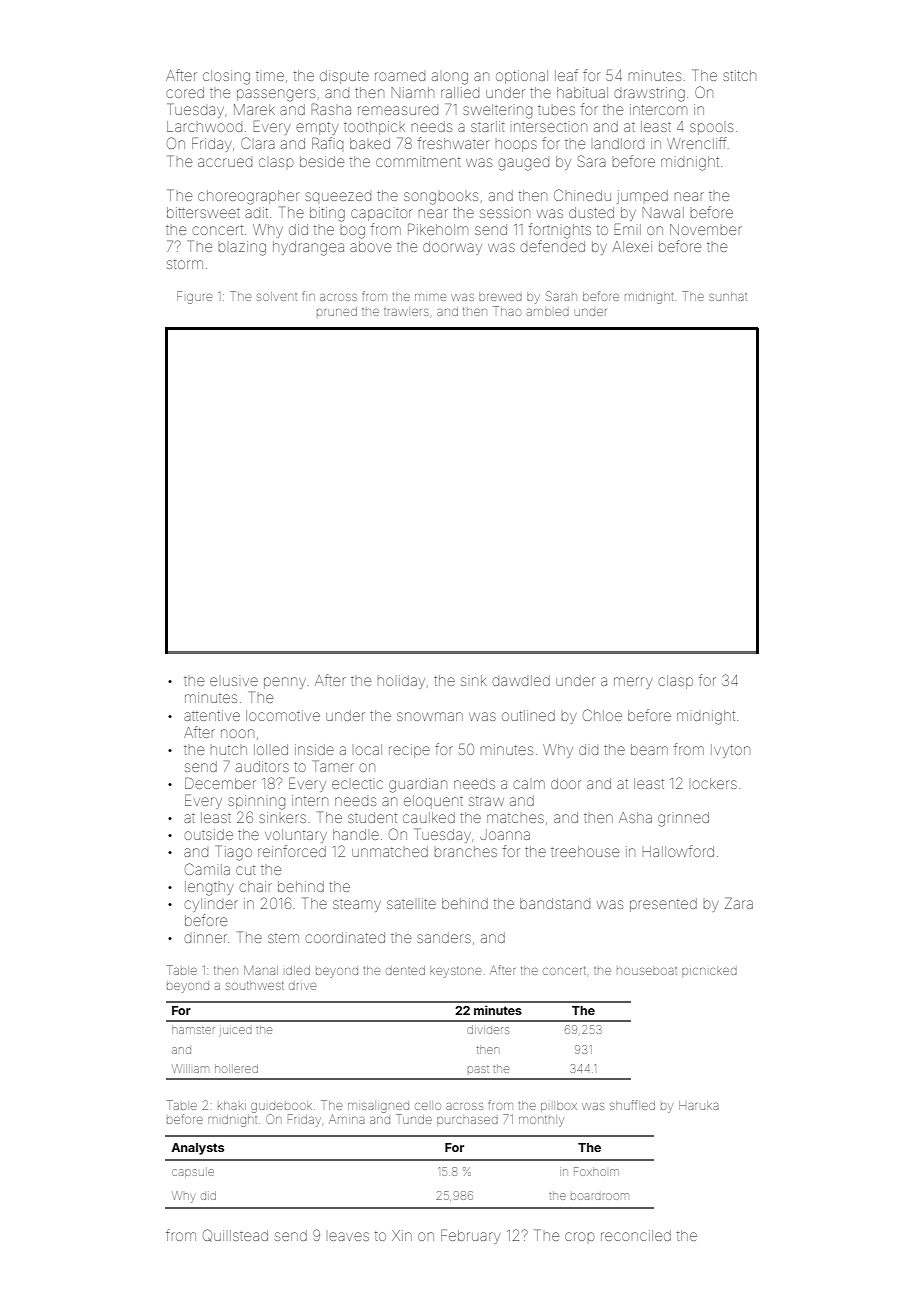  Describe the element at coordinates (370, 246) in the screenshot. I see `above` at that location.
